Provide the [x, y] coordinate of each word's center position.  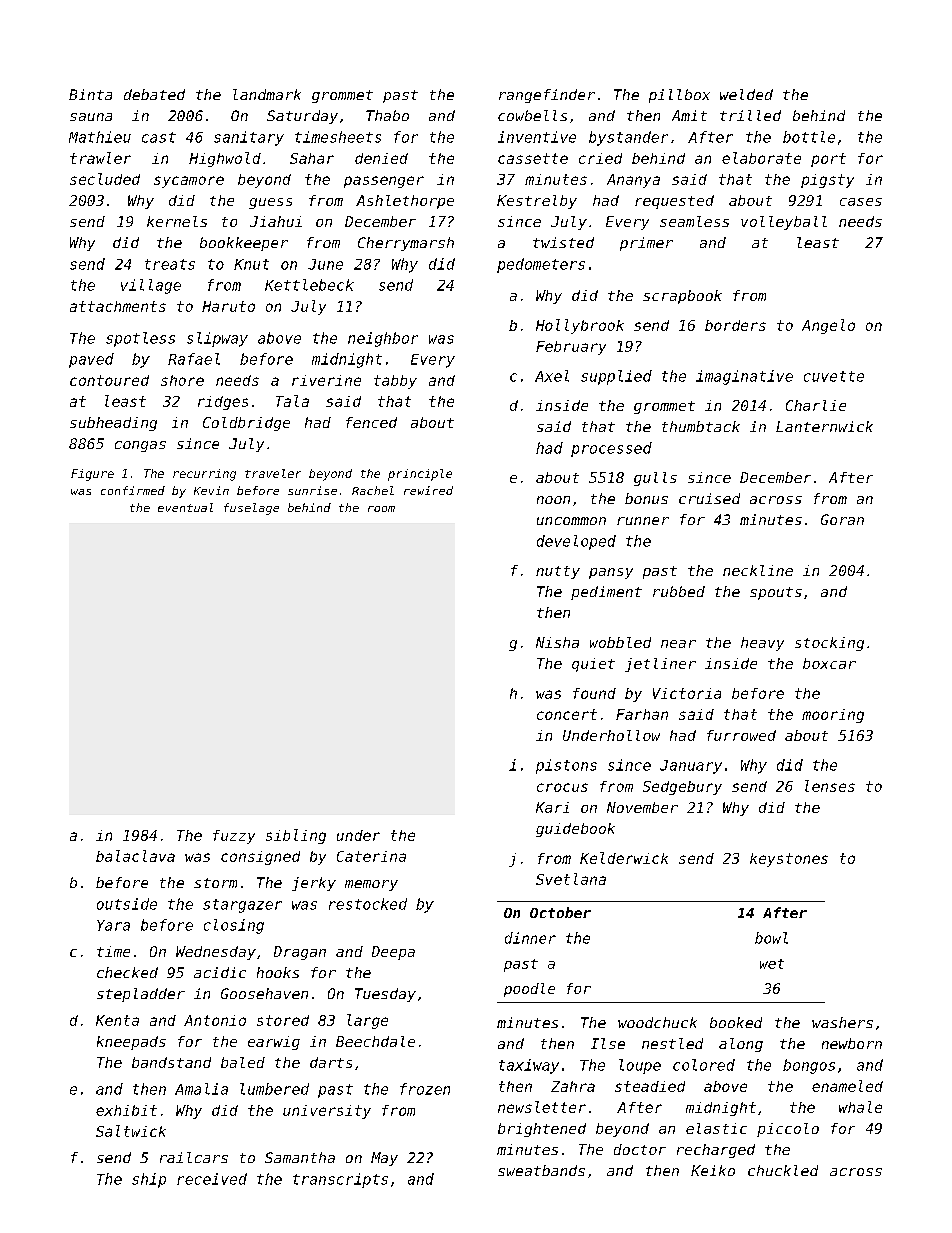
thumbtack [701, 426]
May [384, 1159]
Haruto [228, 306]
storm [215, 883]
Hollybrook [580, 326]
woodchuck [657, 1022]
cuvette [834, 376]
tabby [395, 382]
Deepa [393, 953]
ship [149, 1180]
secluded [105, 179]
